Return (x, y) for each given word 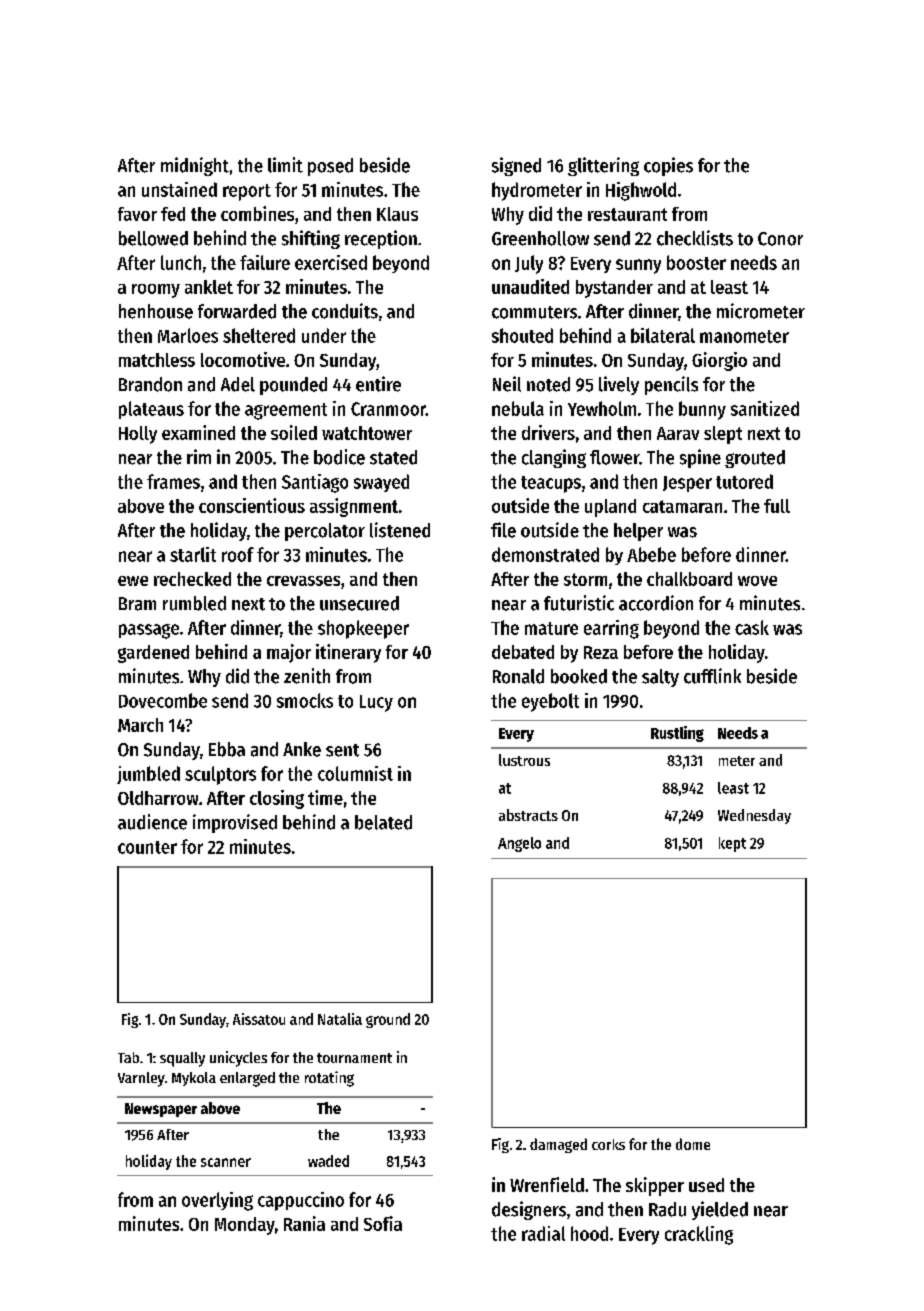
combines (257, 213)
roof (238, 554)
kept (732, 844)
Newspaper (161, 1110)
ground (388, 1020)
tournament (354, 1058)
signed (516, 166)
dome (693, 1144)
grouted (755, 459)
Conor (780, 239)
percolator (325, 532)
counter (147, 847)
